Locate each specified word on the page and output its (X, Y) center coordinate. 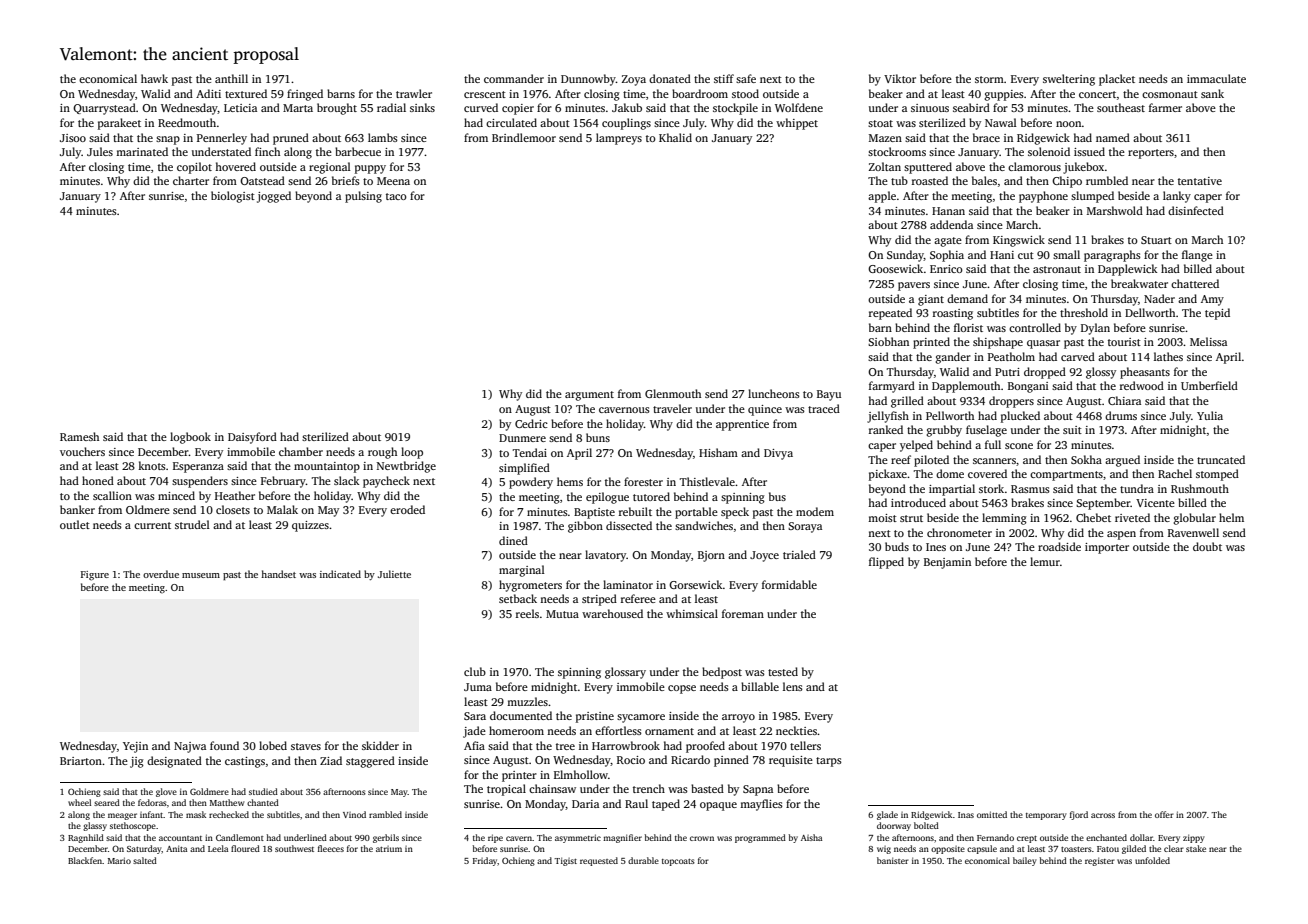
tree (565, 746)
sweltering (1069, 80)
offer (1164, 814)
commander (514, 78)
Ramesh (79, 436)
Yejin (135, 747)
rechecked (229, 814)
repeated (890, 314)
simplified (524, 469)
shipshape (998, 343)
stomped (1217, 475)
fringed (305, 95)
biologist (233, 197)
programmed (760, 838)
